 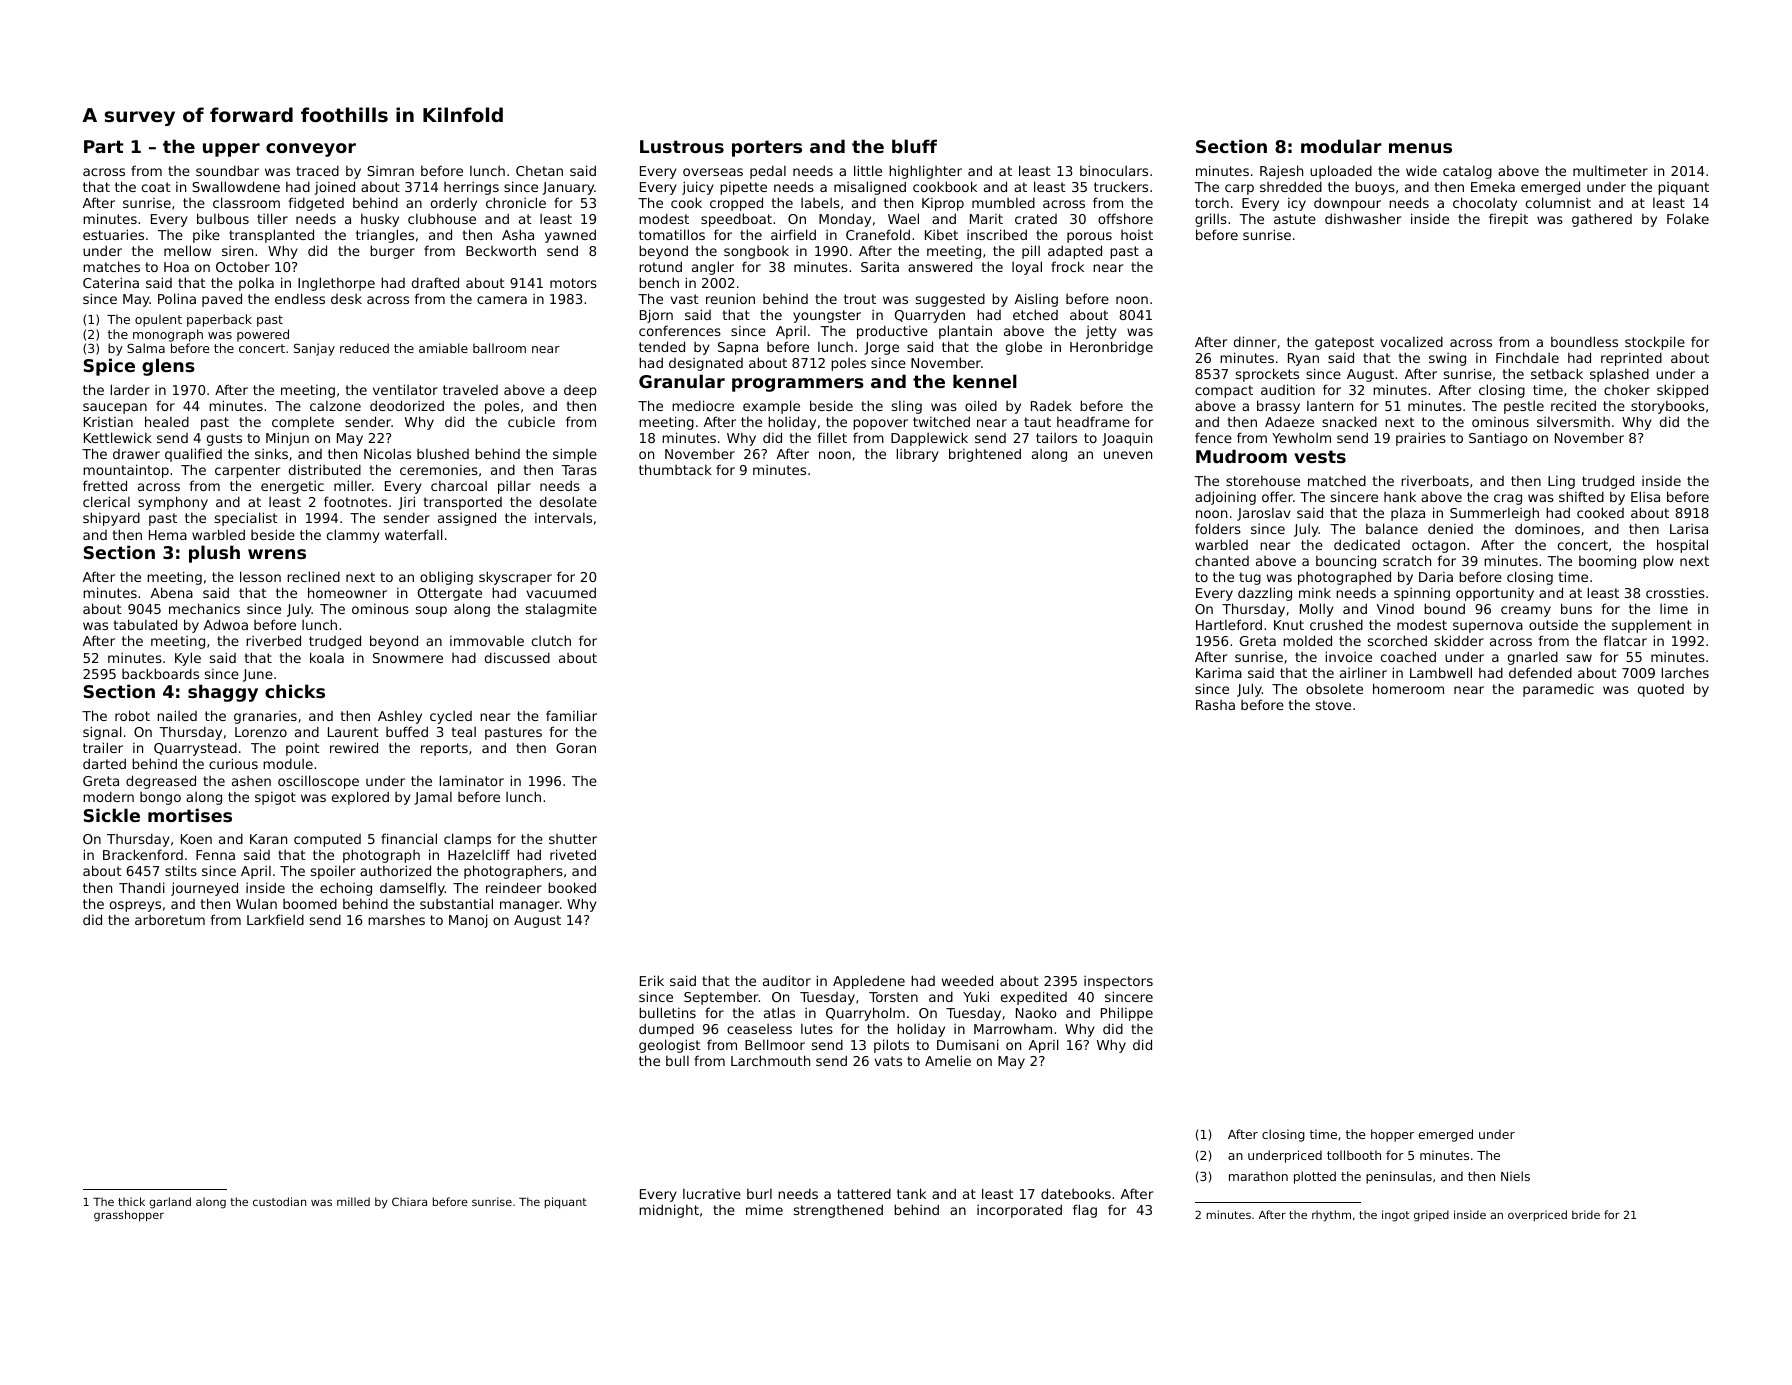 I want to click on Amelie, so click(x=948, y=1060).
